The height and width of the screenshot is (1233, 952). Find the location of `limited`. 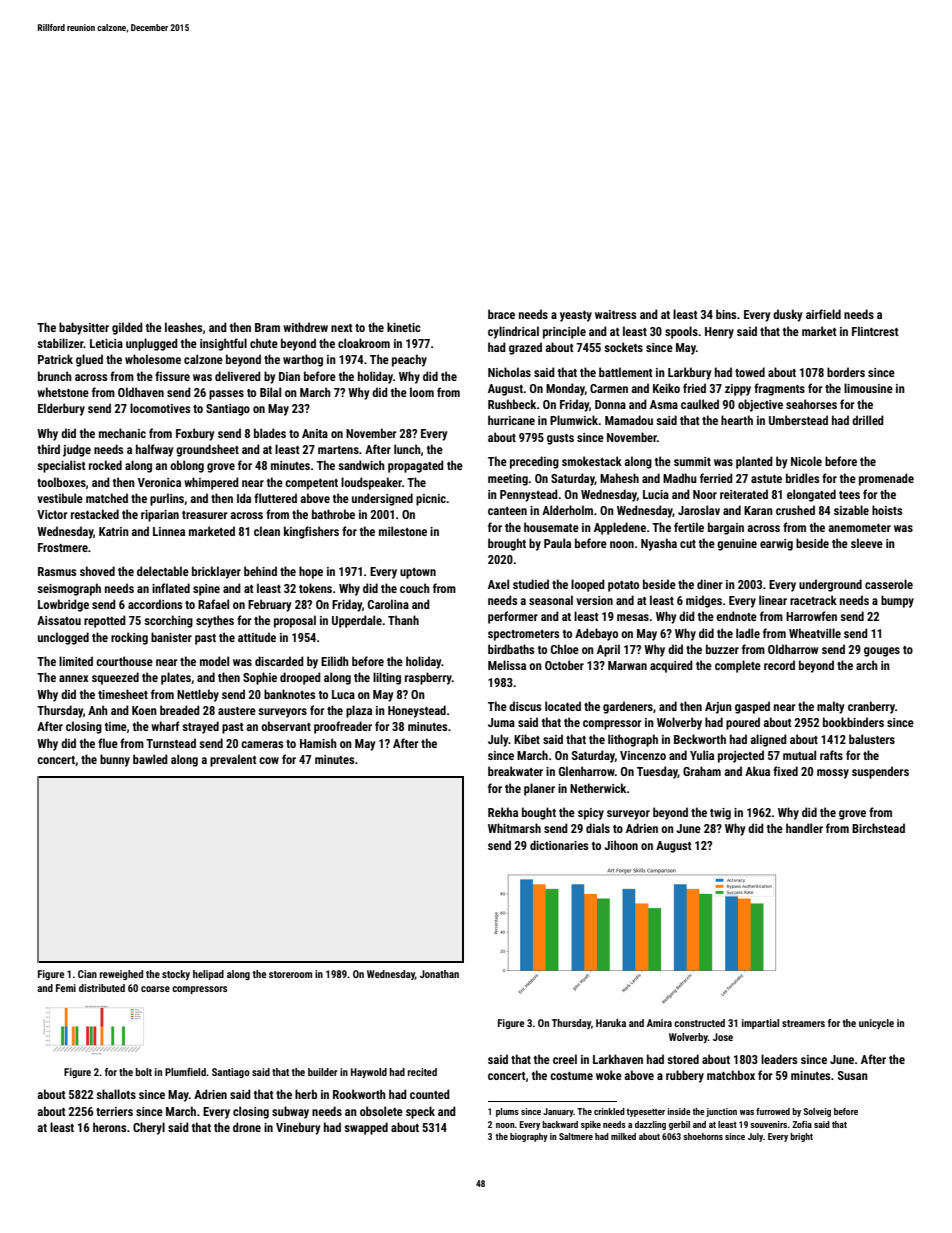

limited is located at coordinates (76, 661).
